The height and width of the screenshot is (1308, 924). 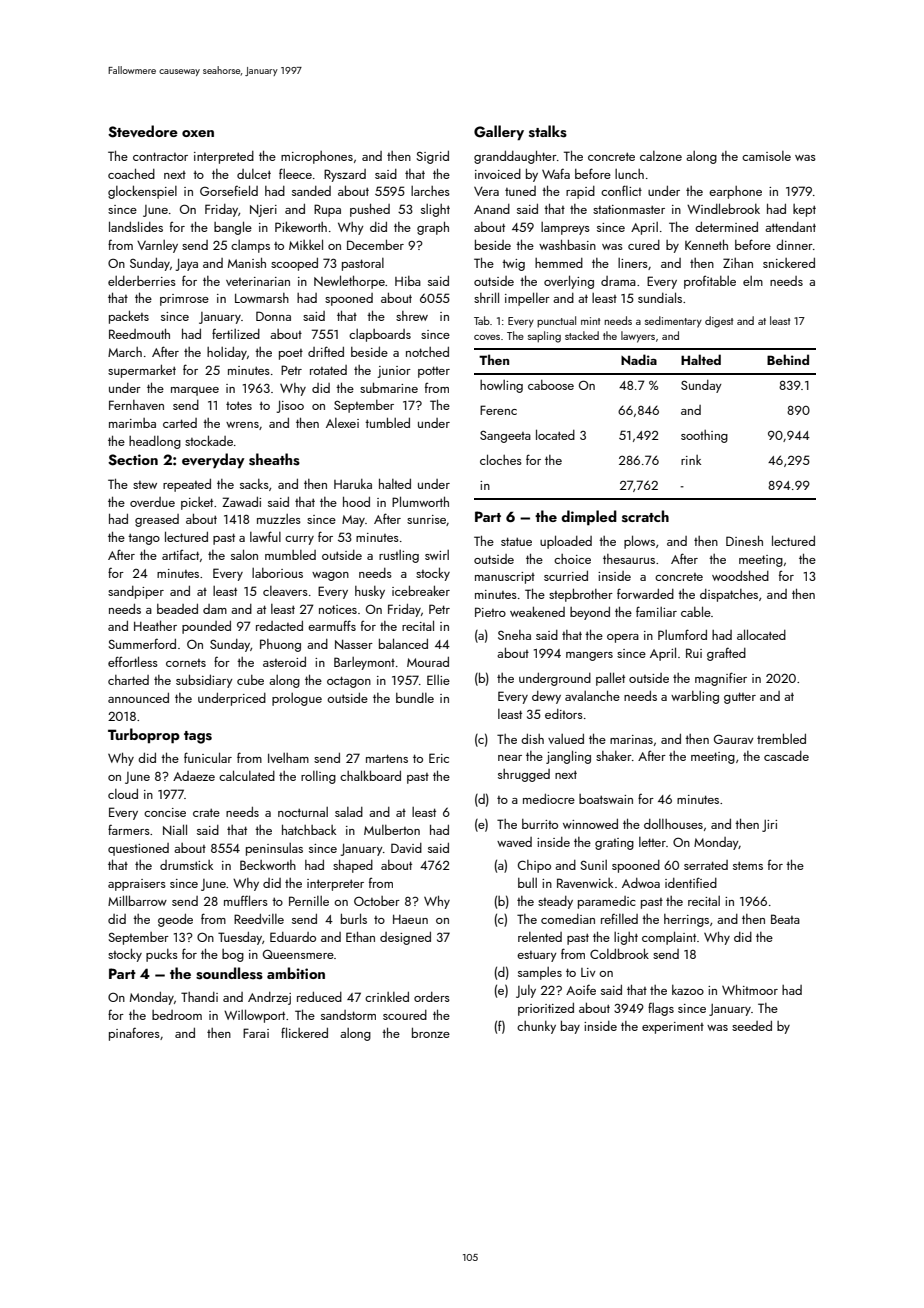 I want to click on picket, so click(x=197, y=503).
